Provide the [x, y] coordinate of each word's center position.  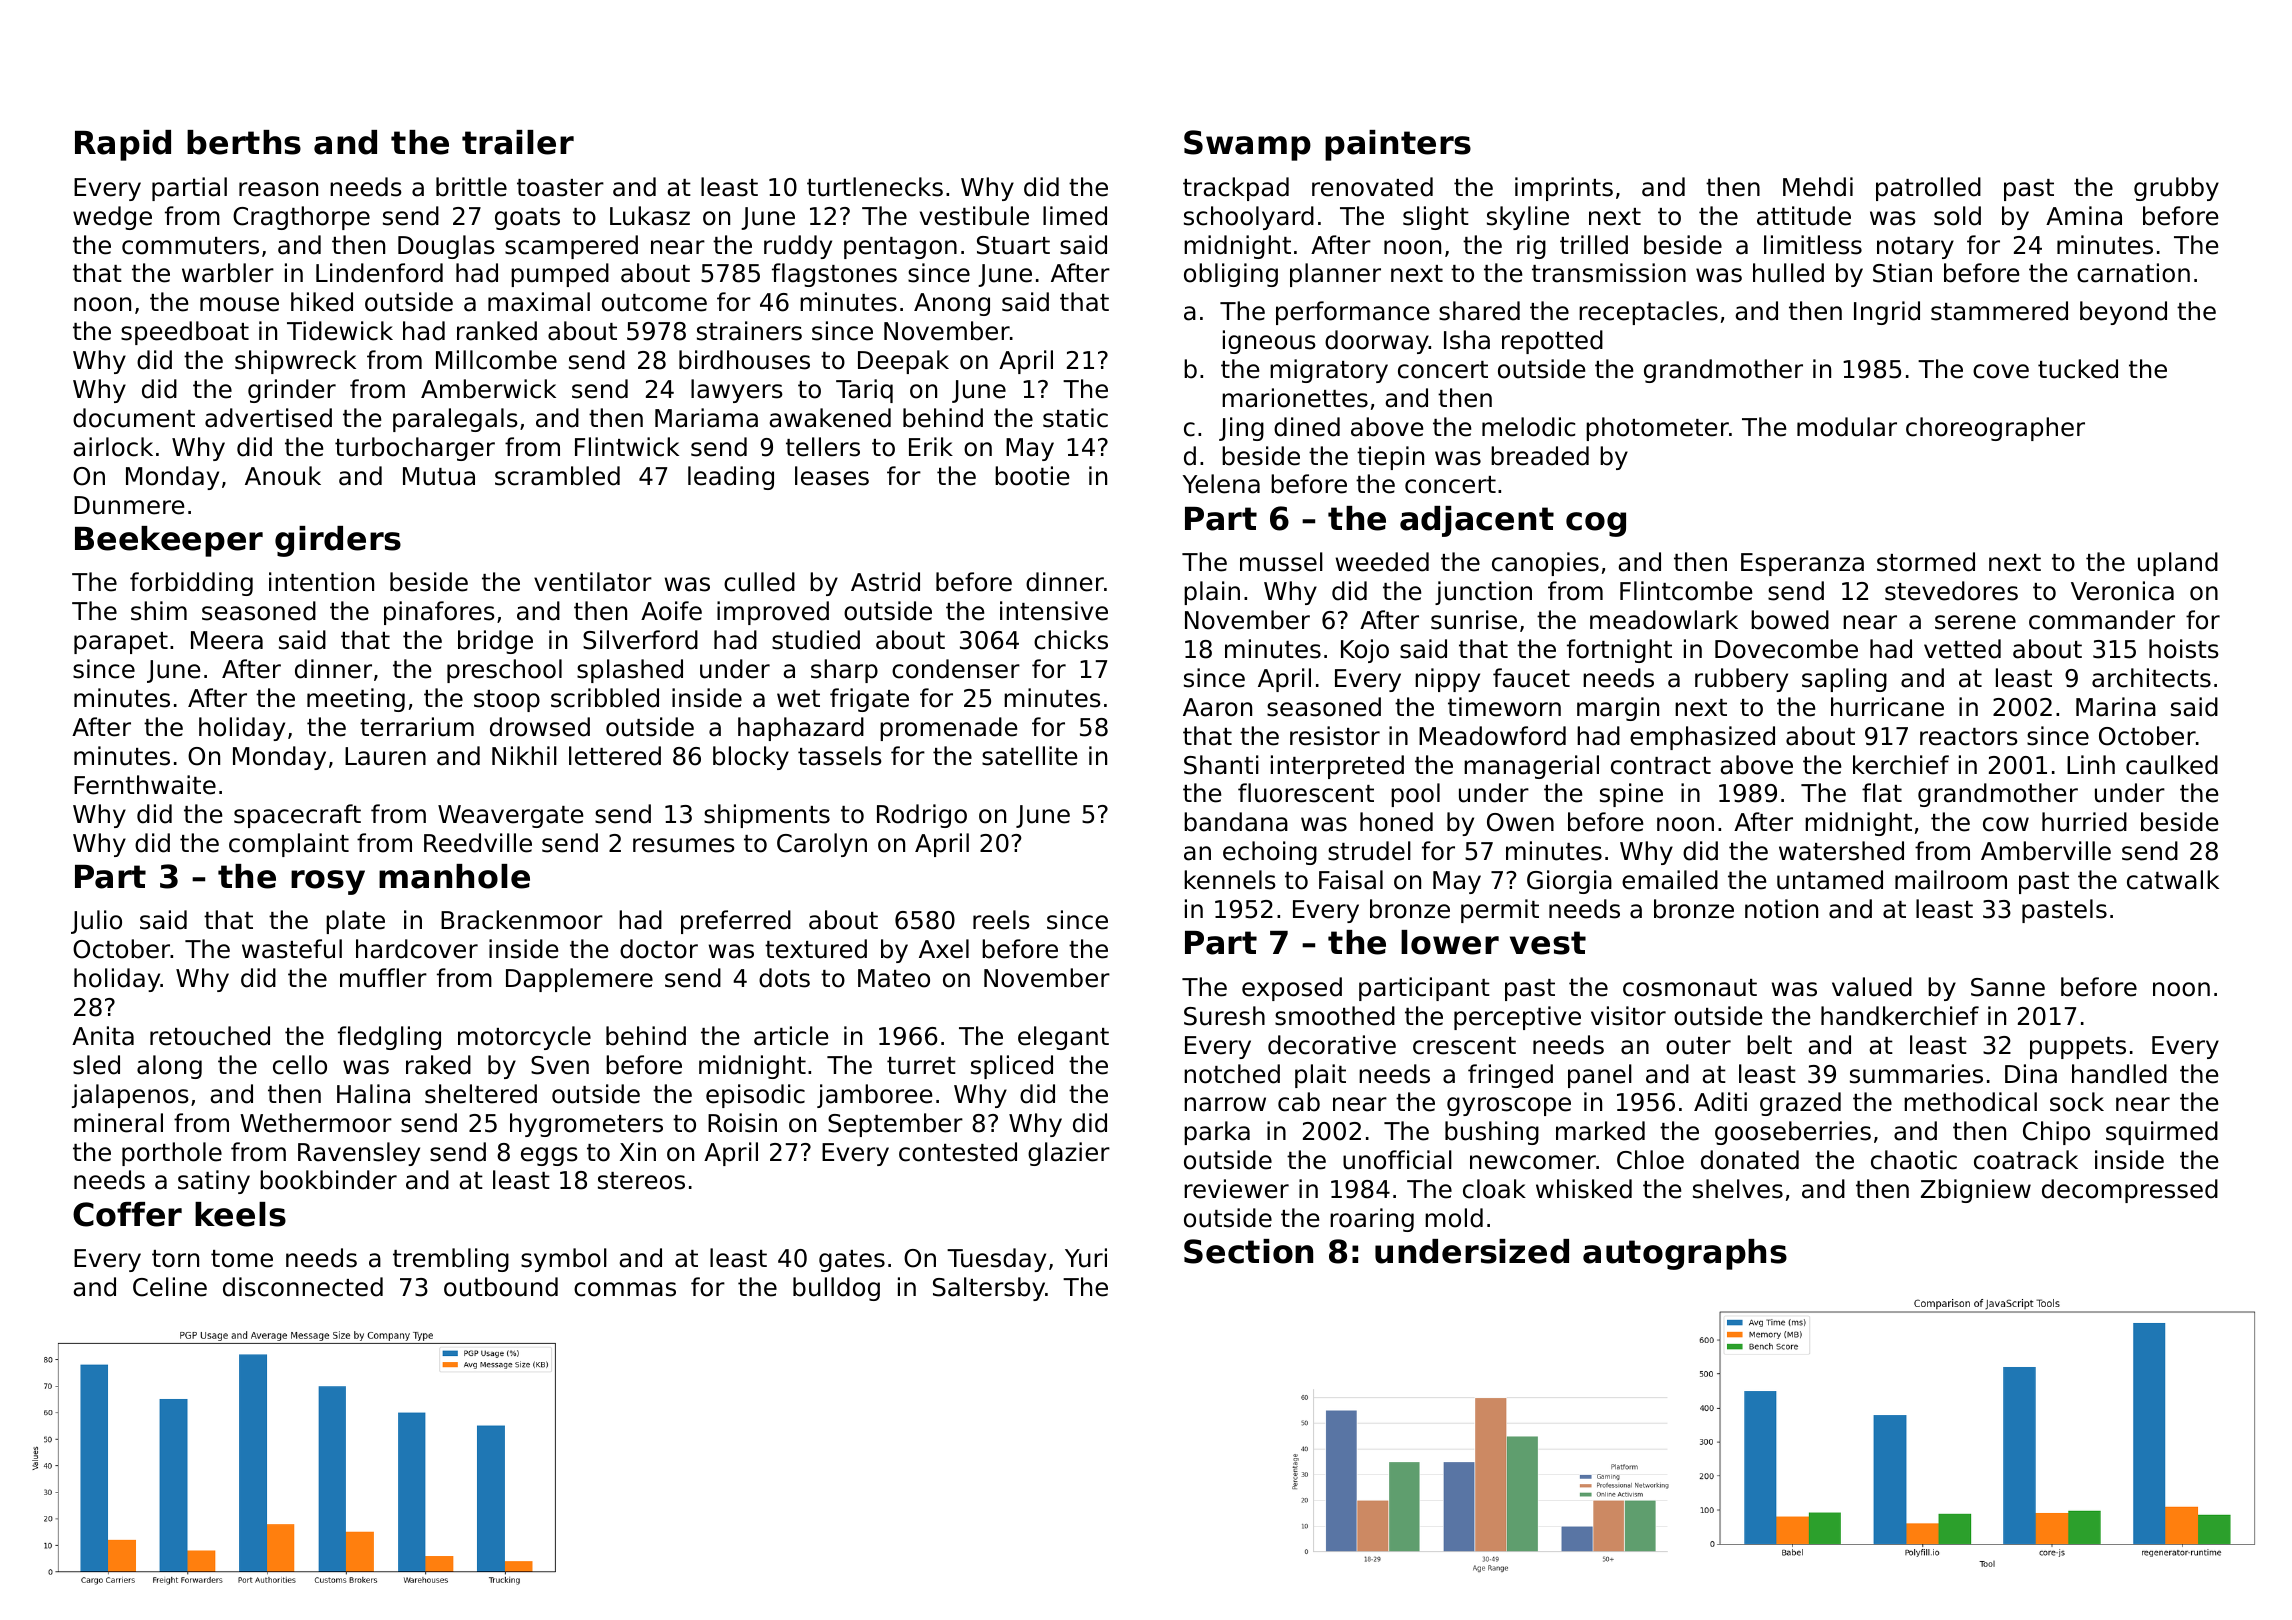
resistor [1335, 736]
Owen [1520, 822]
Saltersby [989, 1289]
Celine [170, 1287]
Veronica [2122, 591]
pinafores [439, 613]
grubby [2176, 189]
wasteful [292, 949]
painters [1398, 145]
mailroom [1951, 880]
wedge [112, 218]
